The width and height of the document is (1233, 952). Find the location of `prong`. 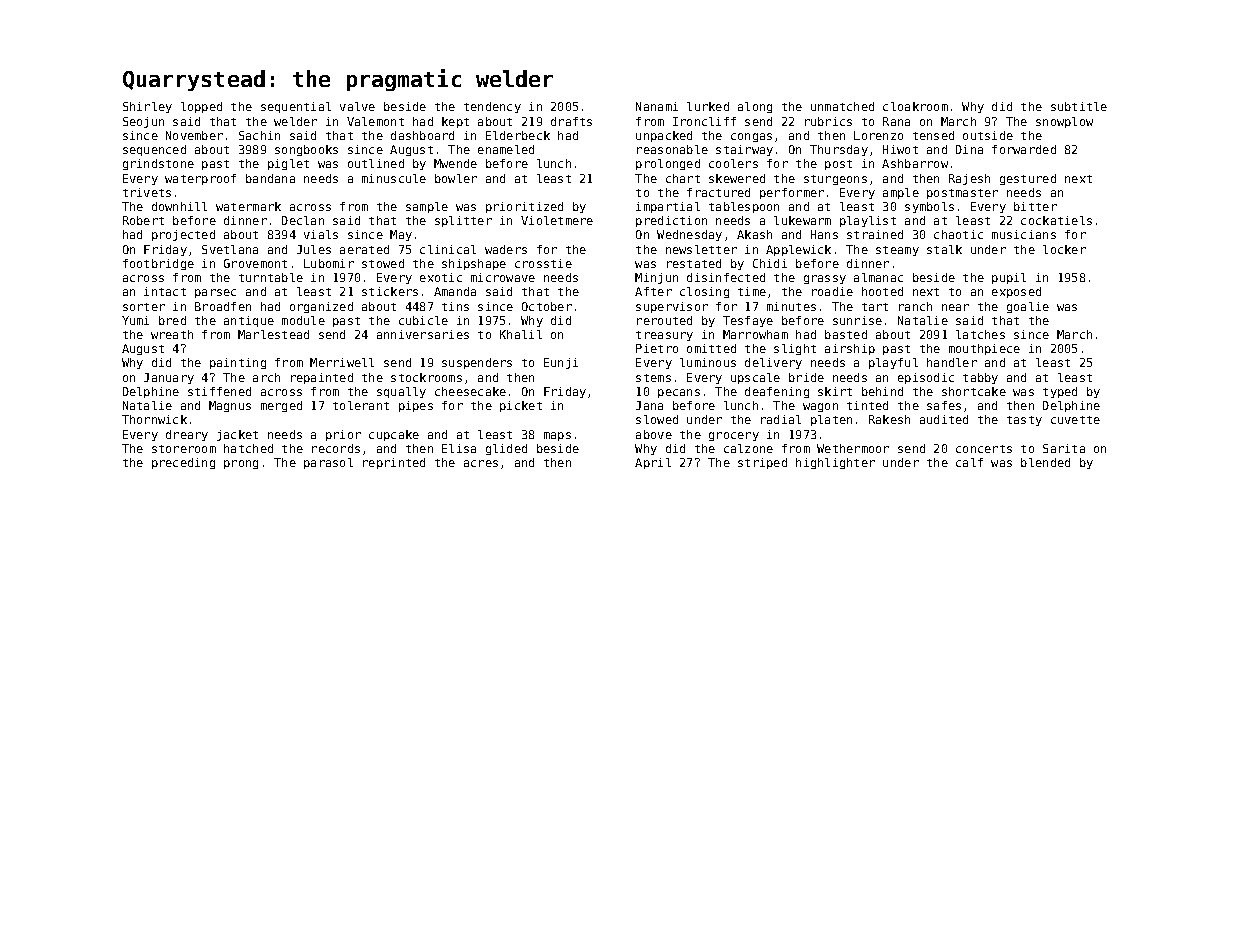

prong is located at coordinates (241, 464).
